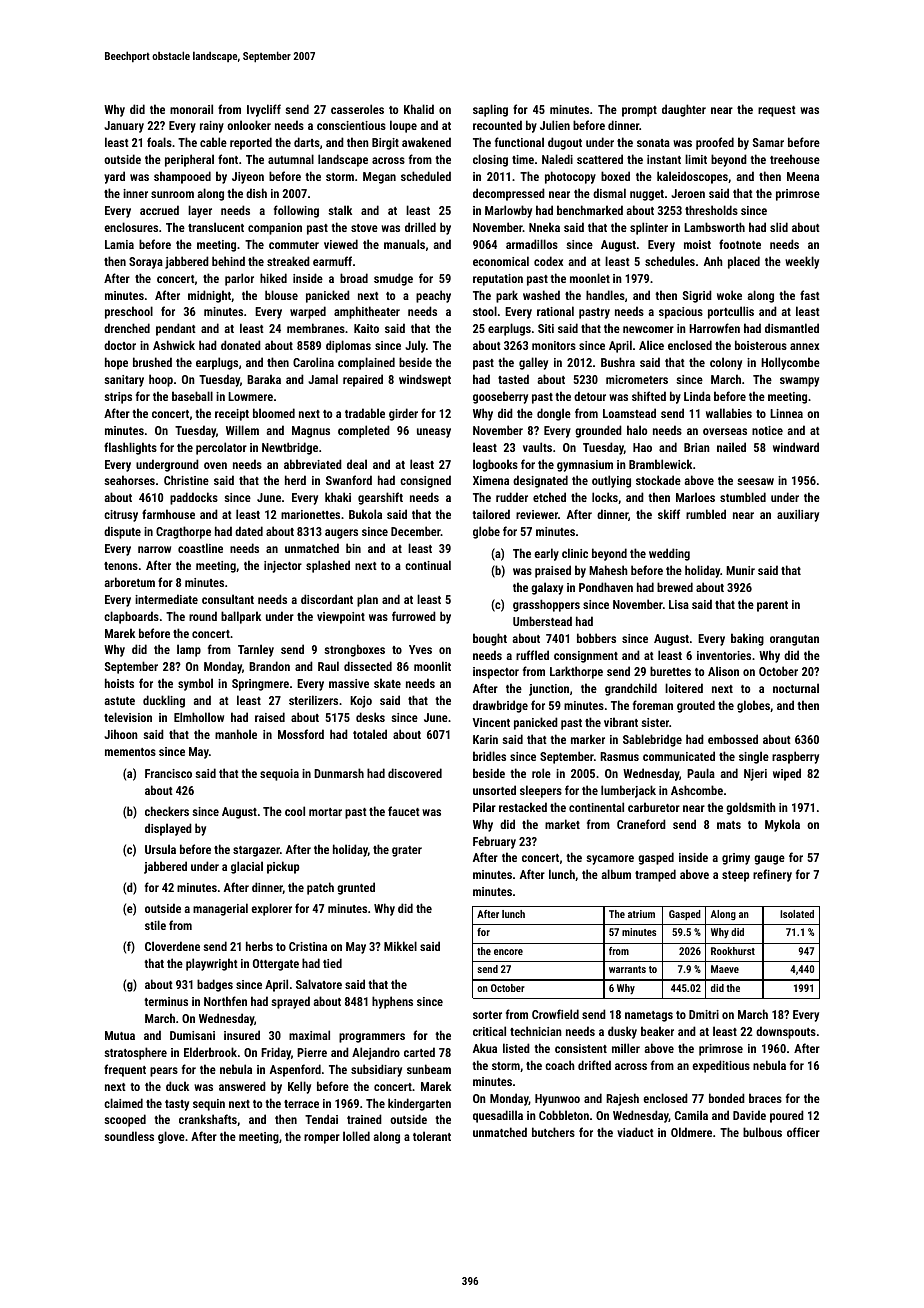 The width and height of the document is (924, 1308). Describe the element at coordinates (210, 1052) in the document. I see `Elderbrook` at that location.
